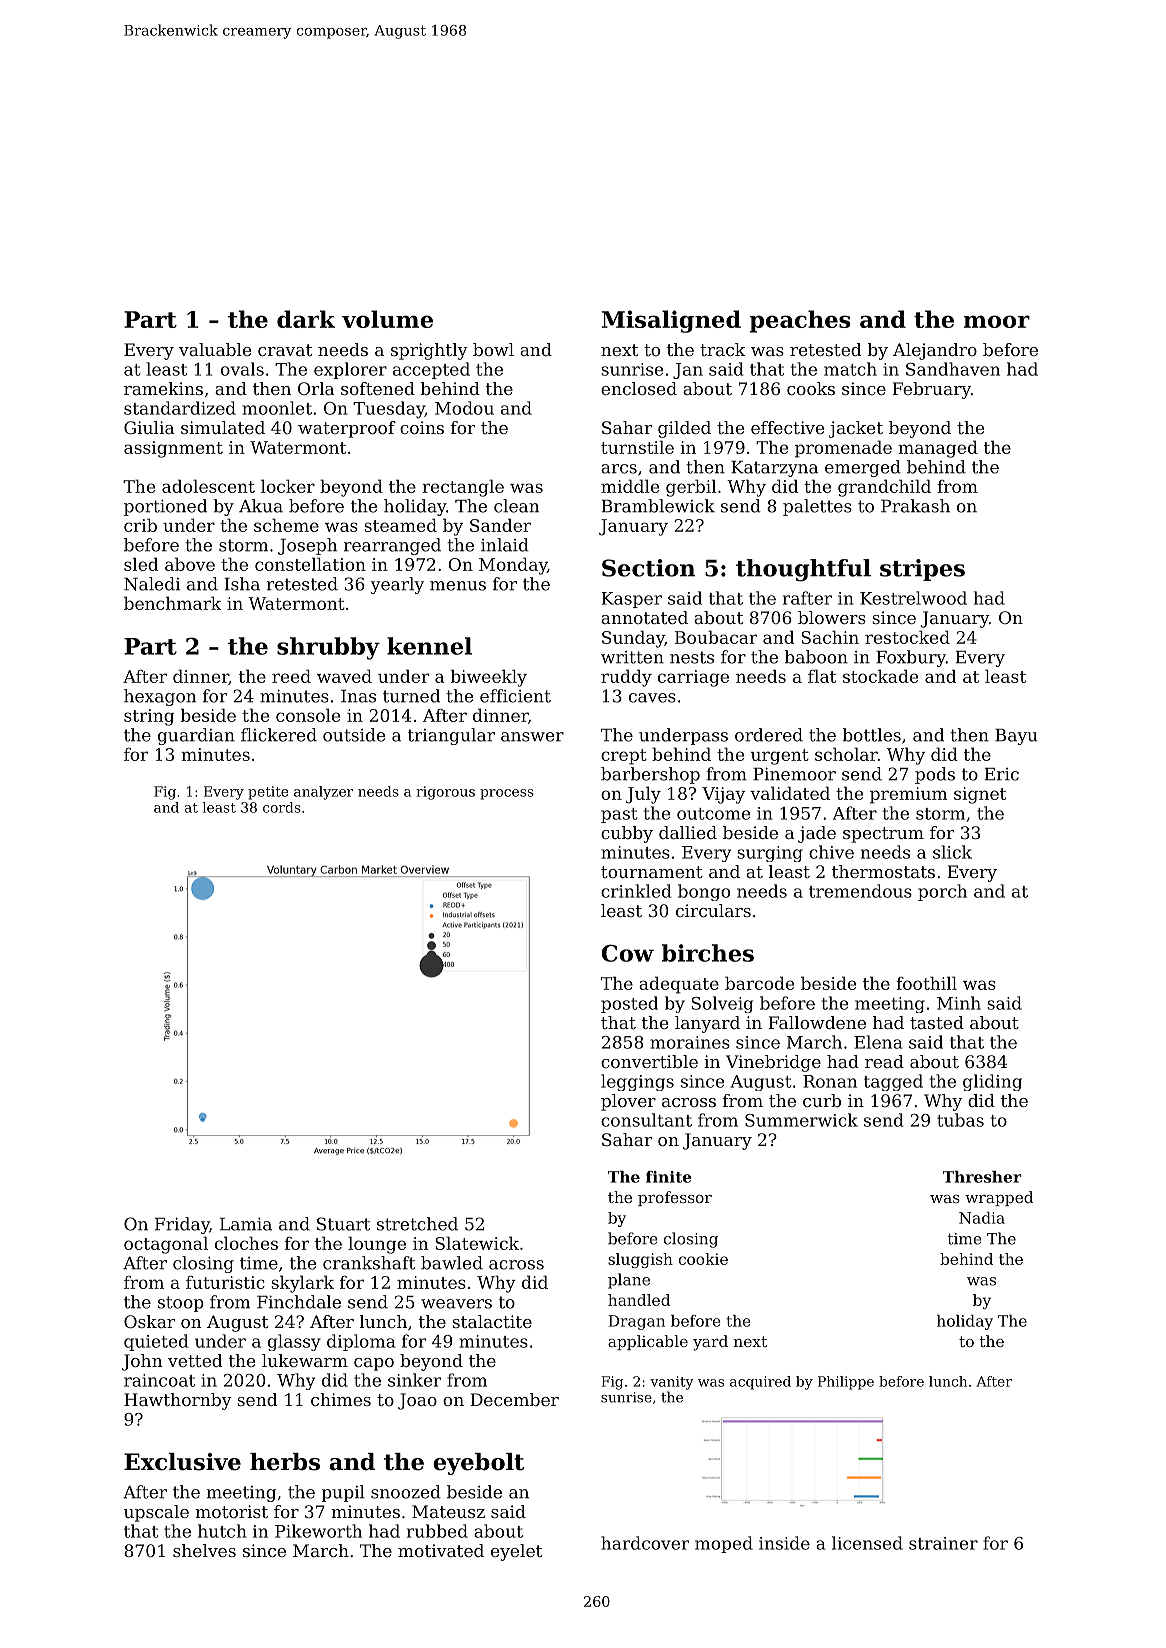 The height and width of the screenshot is (1648, 1166). I want to click on middle, so click(630, 486).
